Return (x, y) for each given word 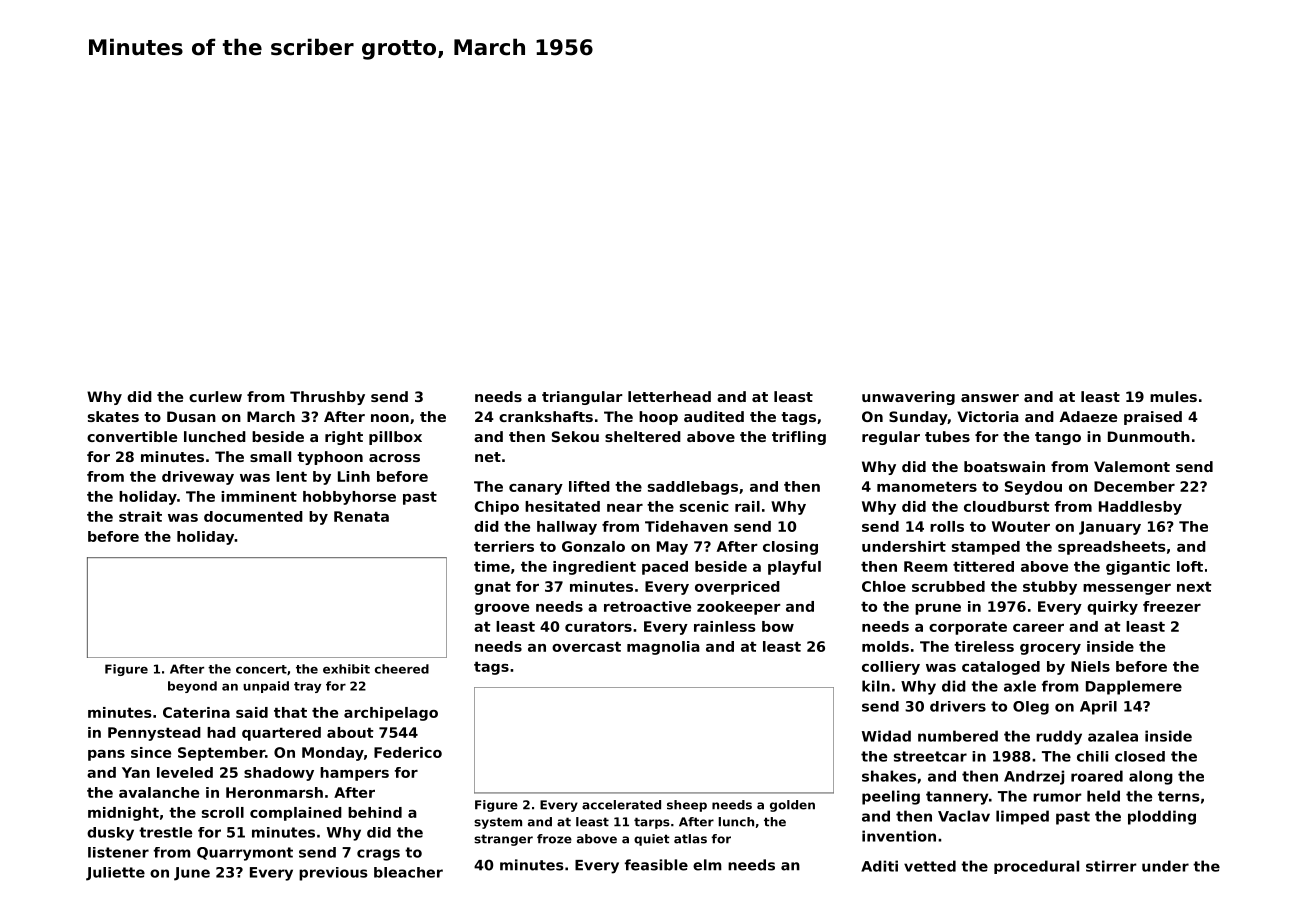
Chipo (496, 508)
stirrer (1111, 866)
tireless (984, 646)
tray (307, 687)
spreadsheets (1112, 548)
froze (554, 839)
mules (1173, 396)
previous (333, 874)
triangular (582, 398)
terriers (504, 546)
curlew (215, 396)
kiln (876, 686)
